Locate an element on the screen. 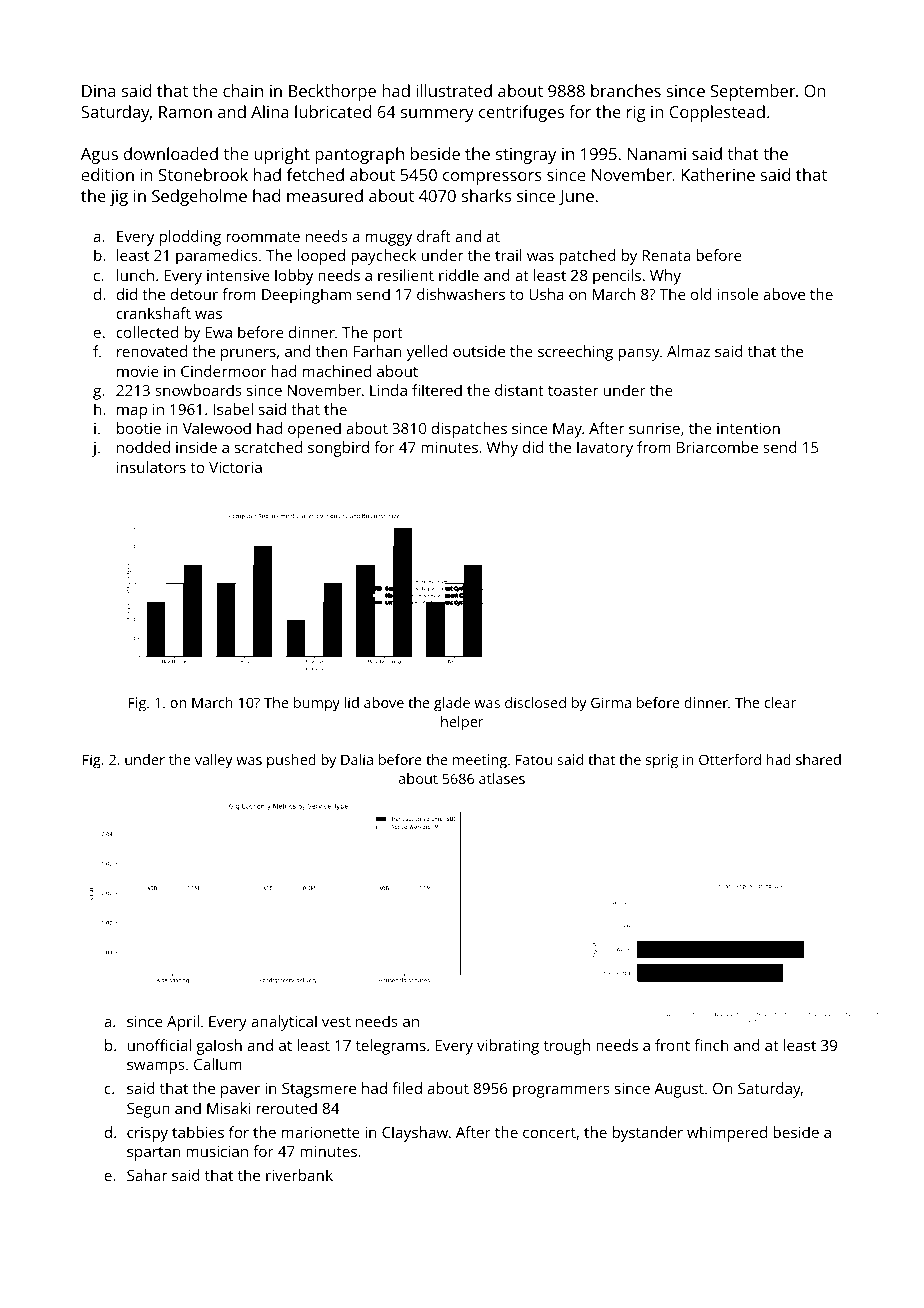 This screenshot has width=924, height=1308. upright is located at coordinates (282, 155).
